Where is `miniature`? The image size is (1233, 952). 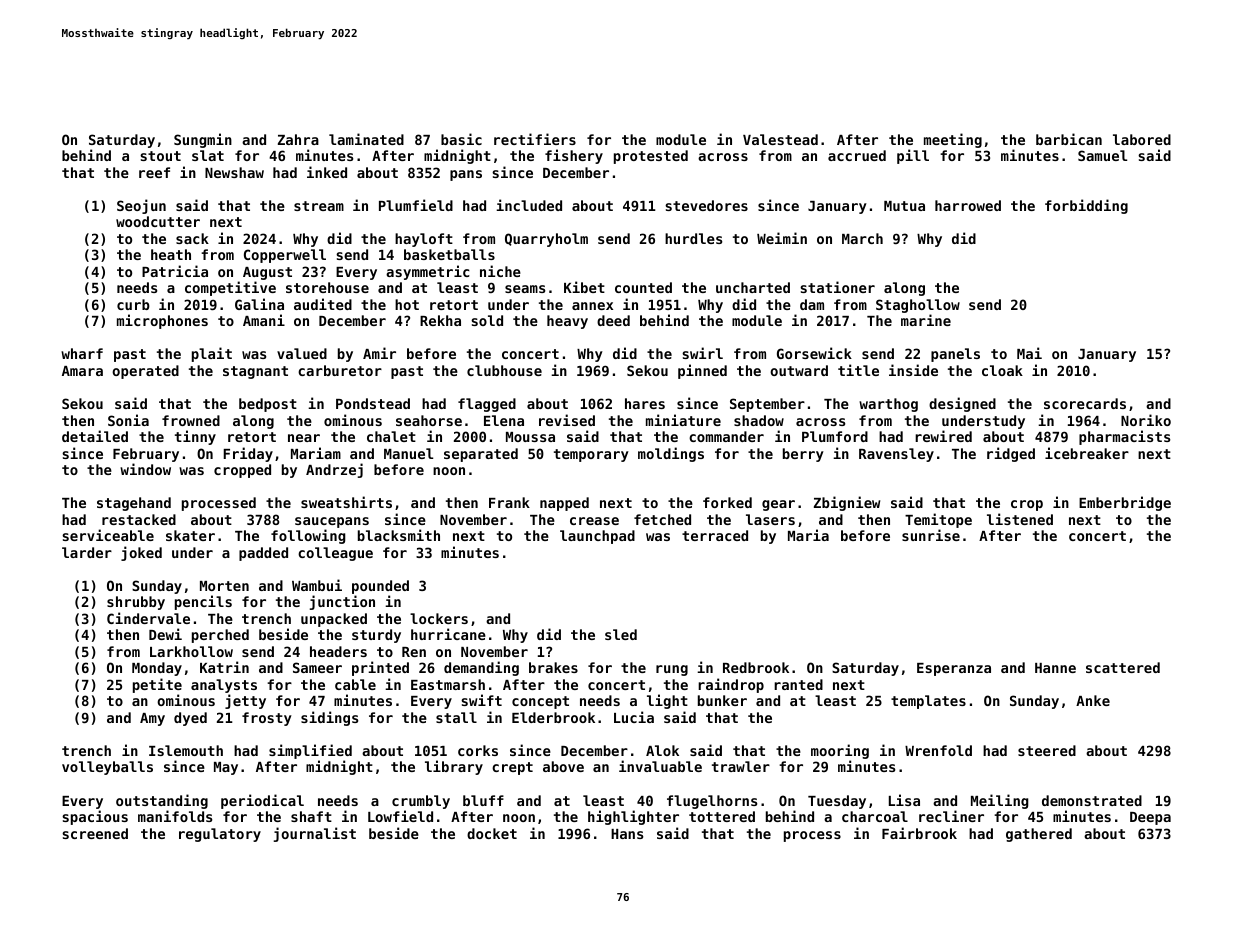 miniature is located at coordinates (683, 420).
